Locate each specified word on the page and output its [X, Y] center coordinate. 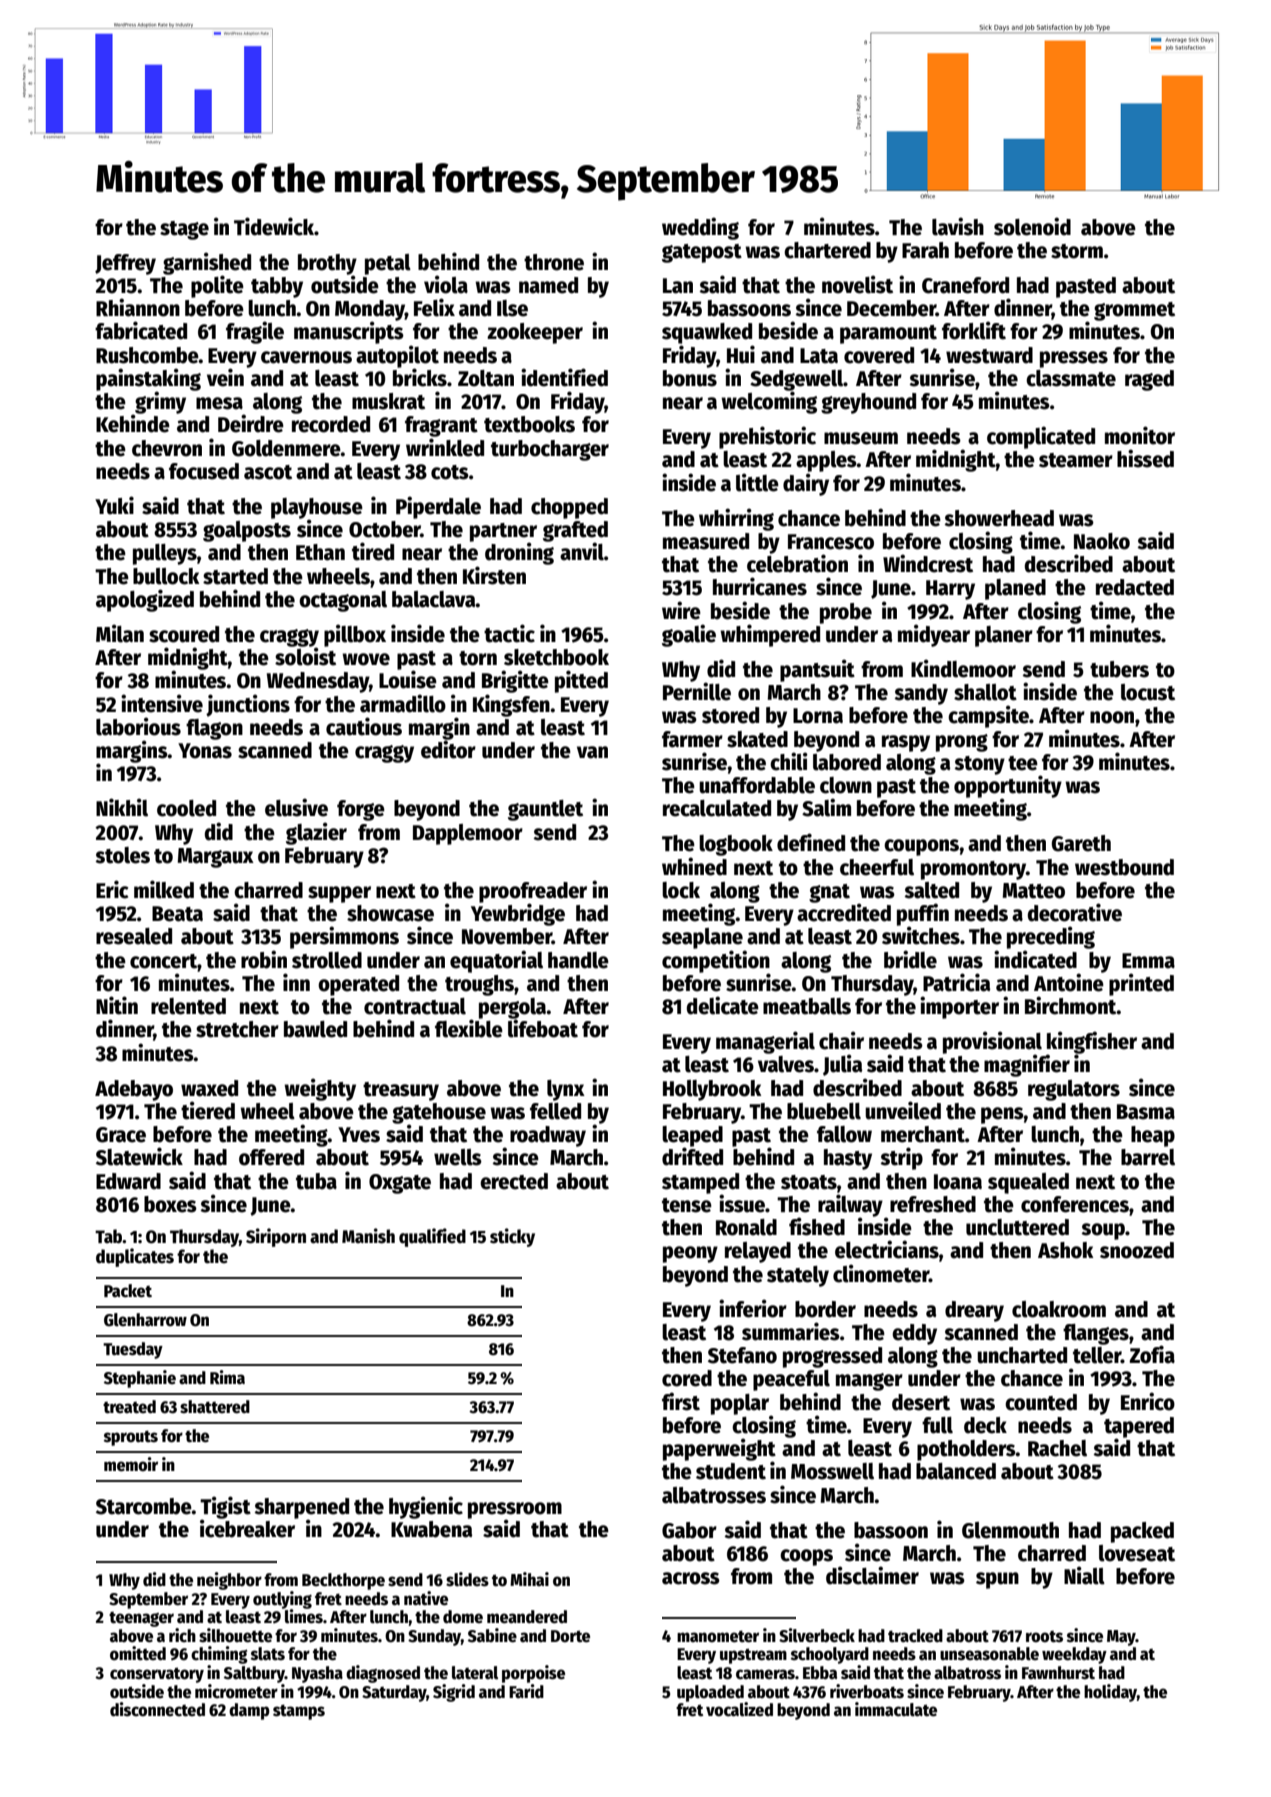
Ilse [512, 308]
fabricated [141, 330]
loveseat [1137, 1553]
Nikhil [122, 807]
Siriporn [276, 1237]
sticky [512, 1237]
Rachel [1057, 1448]
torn [478, 658]
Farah [925, 250]
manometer [718, 1636]
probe [846, 613]
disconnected [157, 1709]
